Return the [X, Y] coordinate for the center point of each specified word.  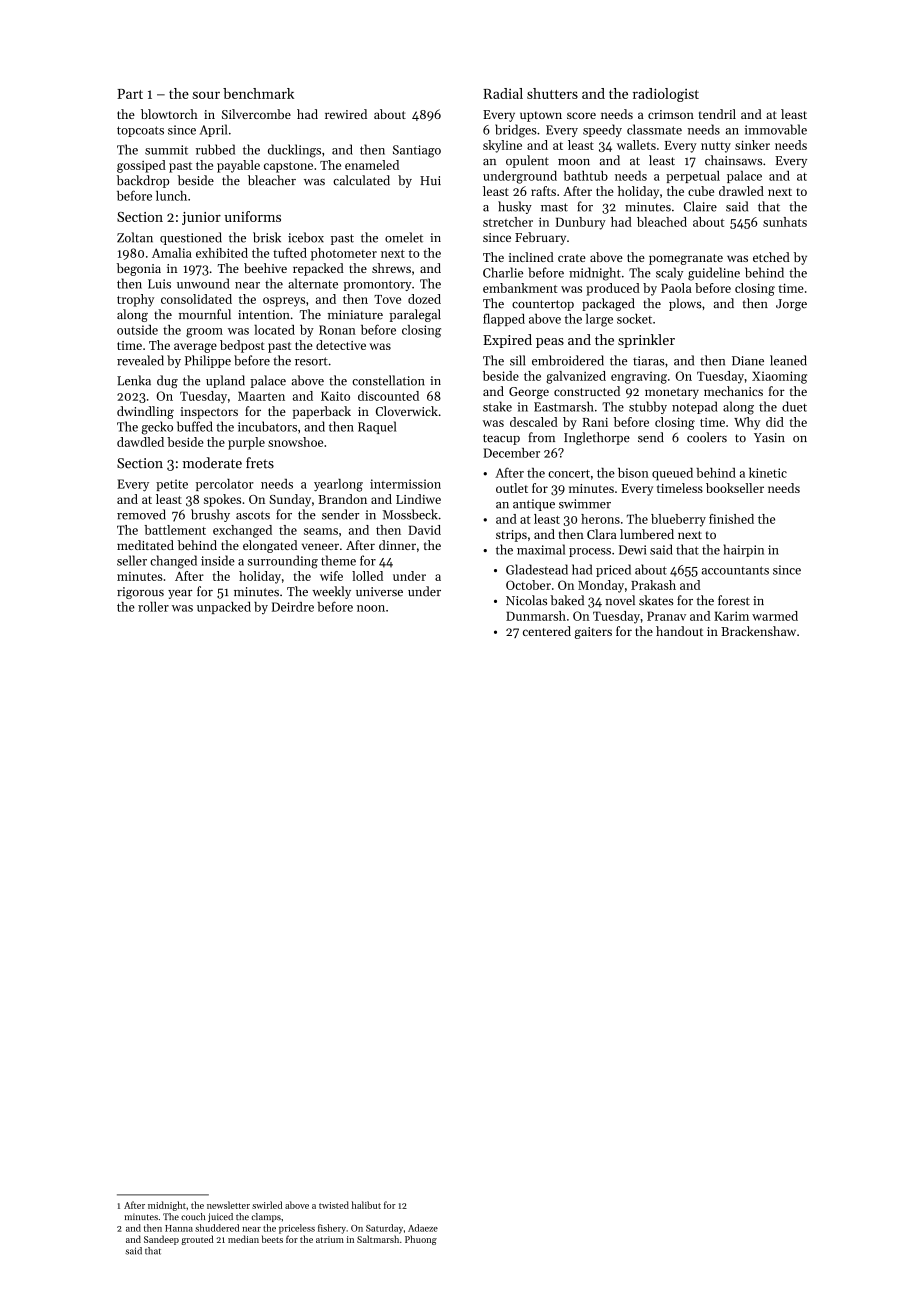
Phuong [421, 1240]
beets [272, 1239]
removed [141, 514]
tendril [717, 114]
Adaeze [423, 1228]
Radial [503, 93]
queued [672, 474]
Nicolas [526, 600]
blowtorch [169, 114]
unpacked [224, 608]
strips [511, 536]
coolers [707, 437]
